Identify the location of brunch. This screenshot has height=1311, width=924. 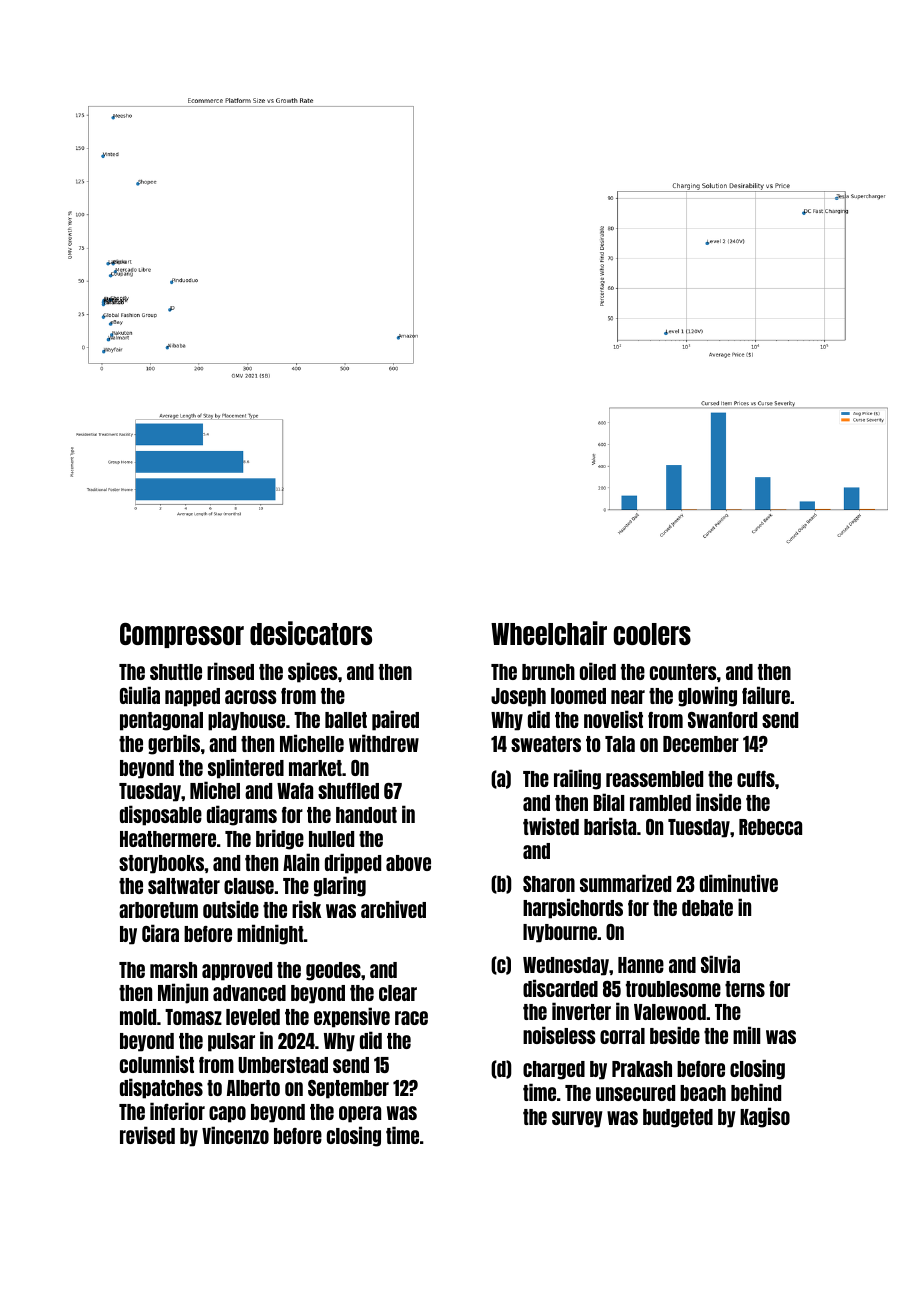
(548, 672).
